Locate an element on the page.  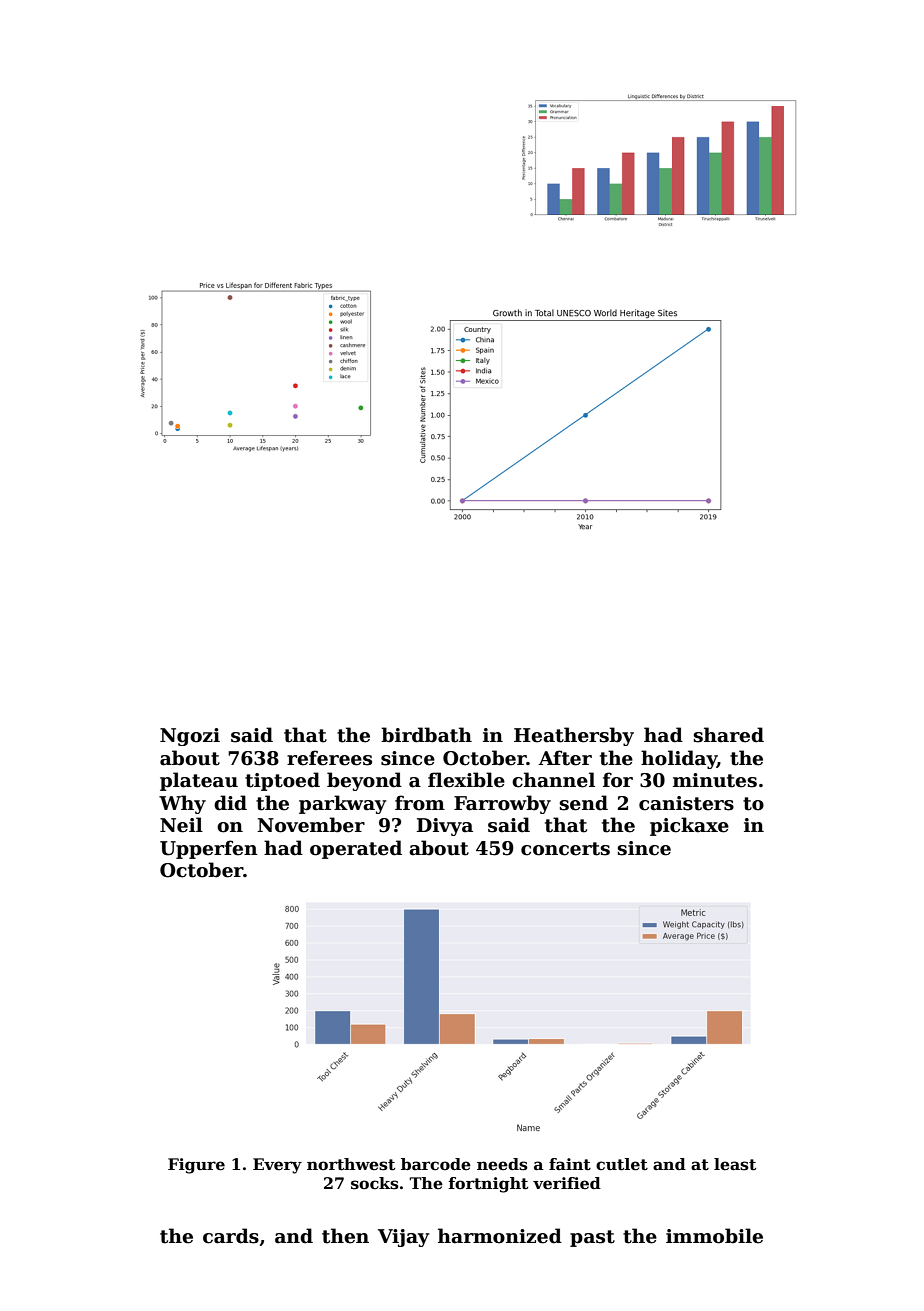
Upperfen is located at coordinates (209, 849).
